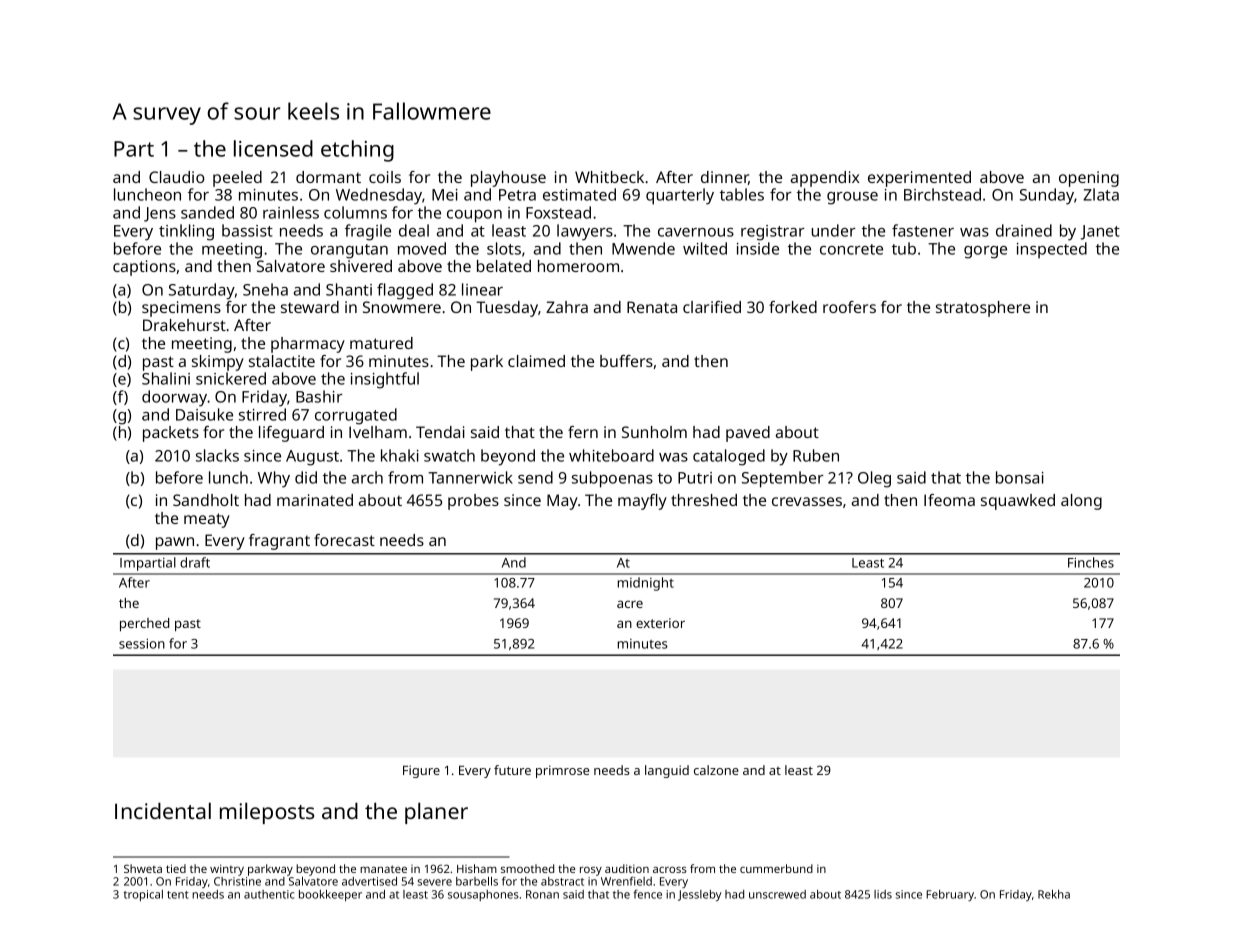 The height and width of the screenshot is (952, 1233). What do you see at coordinates (536, 361) in the screenshot?
I see `claimed` at bounding box center [536, 361].
